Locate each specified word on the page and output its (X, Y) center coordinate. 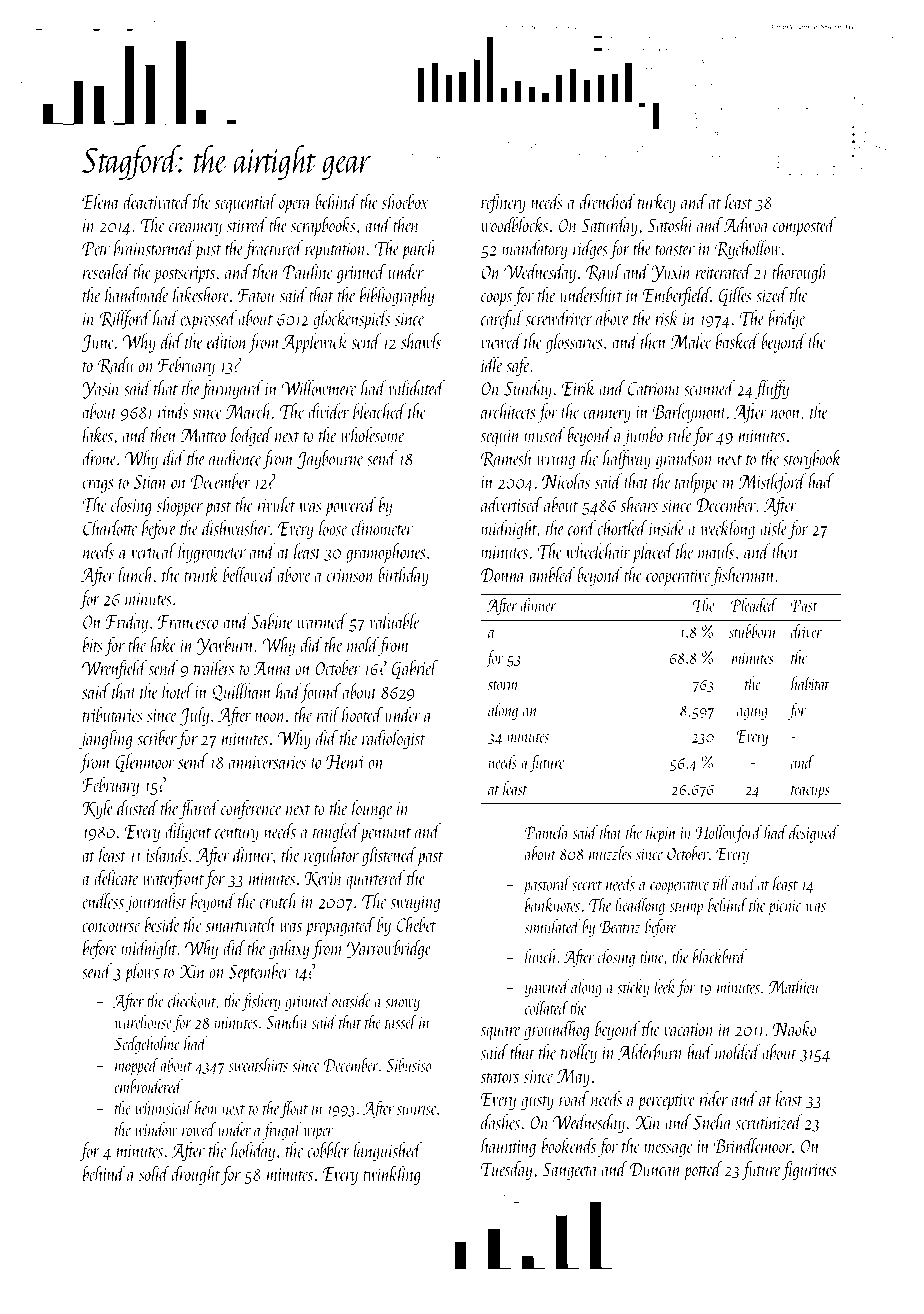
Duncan (655, 1169)
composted (804, 227)
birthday (403, 576)
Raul (604, 272)
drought (196, 1175)
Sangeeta (570, 1171)
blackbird (720, 956)
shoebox (405, 201)
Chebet (416, 924)
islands (167, 854)
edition (227, 341)
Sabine (272, 621)
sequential (245, 203)
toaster (675, 250)
